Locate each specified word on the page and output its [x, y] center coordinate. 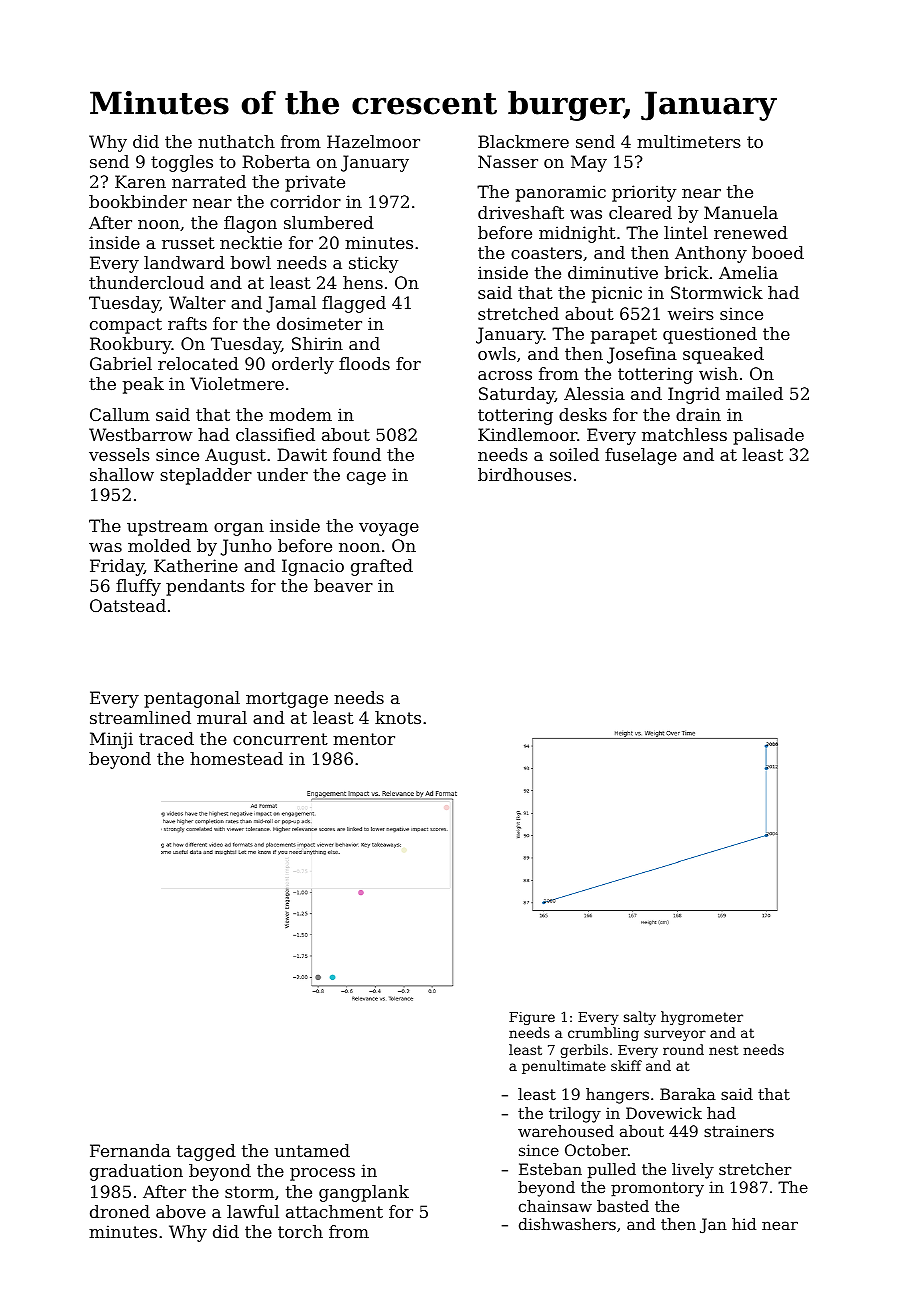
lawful [253, 1211]
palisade [768, 436]
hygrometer [702, 1018]
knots [398, 717]
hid [744, 1224]
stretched [518, 313]
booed [778, 252]
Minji [111, 740]
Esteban [550, 1169]
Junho [246, 547]
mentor [364, 739]
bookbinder [138, 201]
